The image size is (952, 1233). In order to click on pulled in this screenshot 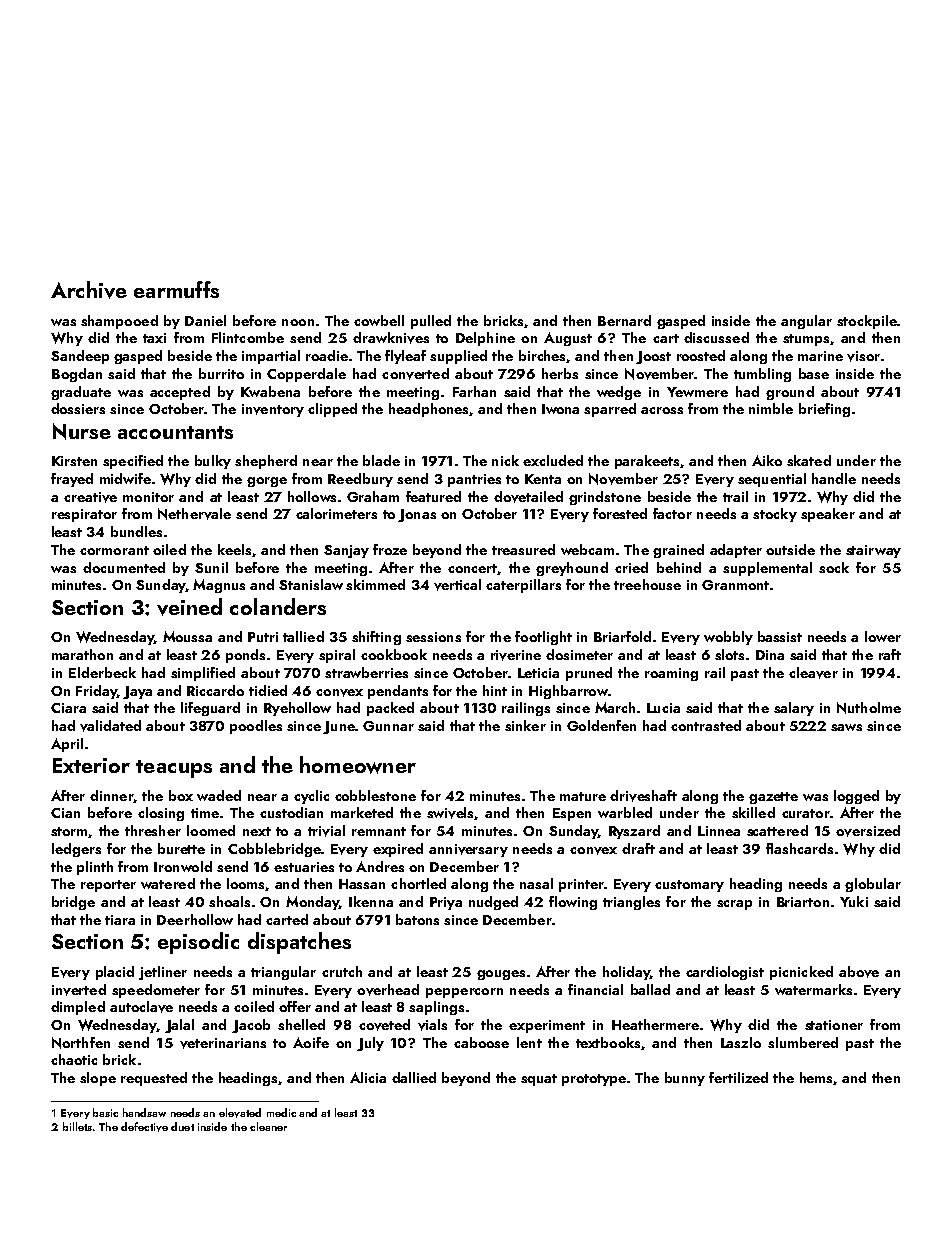, I will do `click(431, 322)`.
